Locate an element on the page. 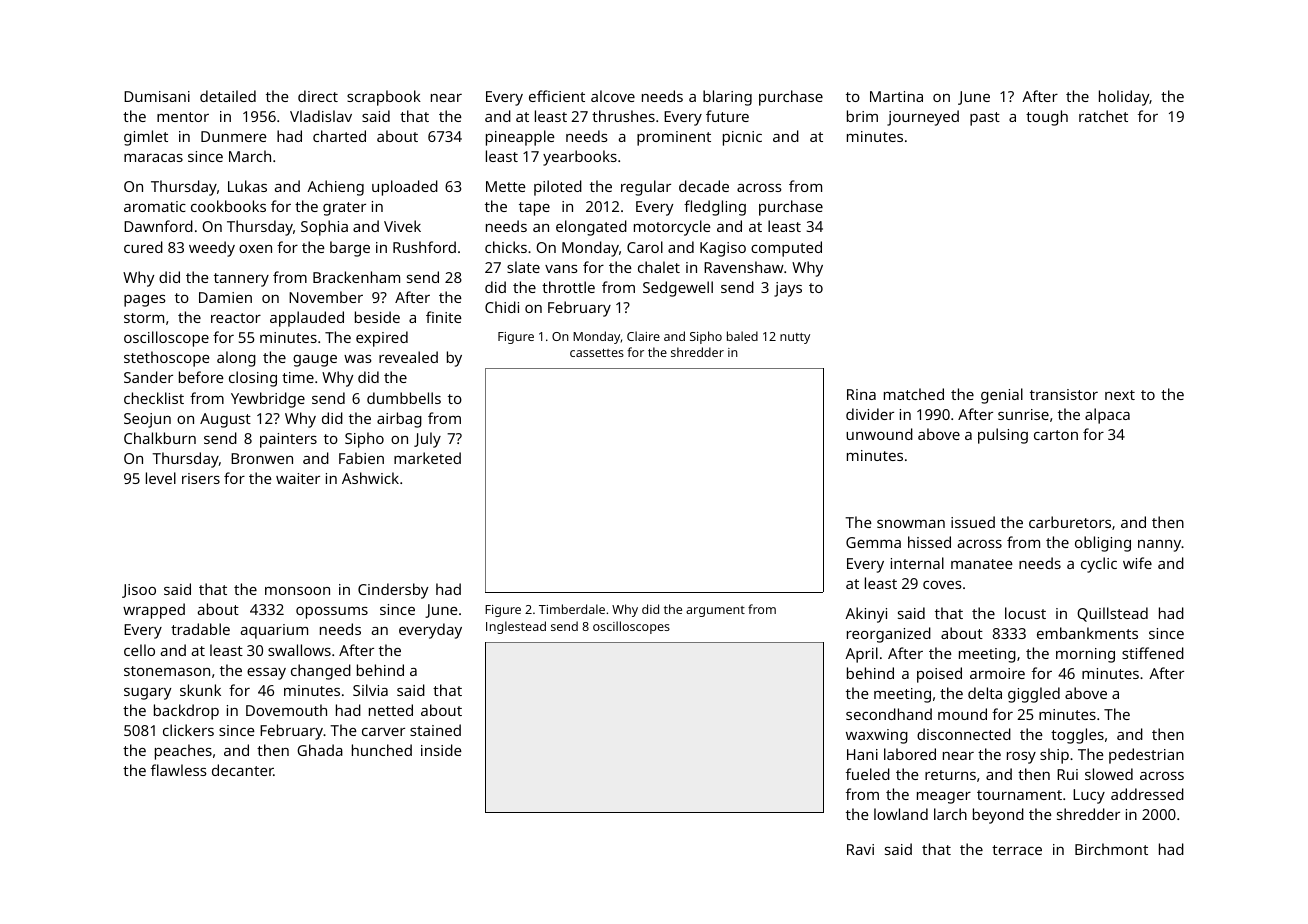 The width and height of the document is (1308, 924). maracas is located at coordinates (153, 158).
